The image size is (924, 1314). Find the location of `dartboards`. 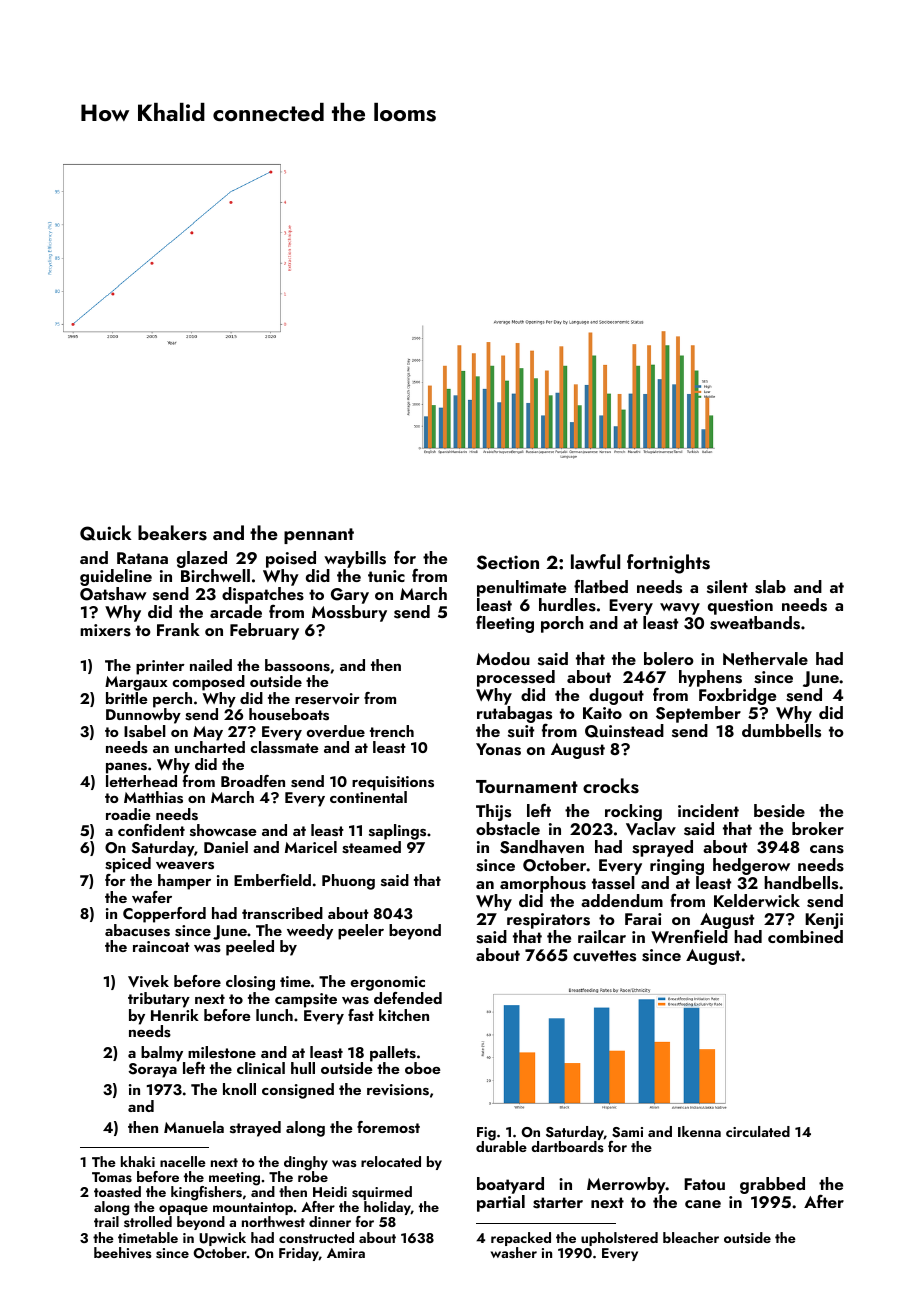

dartboards is located at coordinates (567, 1146).
